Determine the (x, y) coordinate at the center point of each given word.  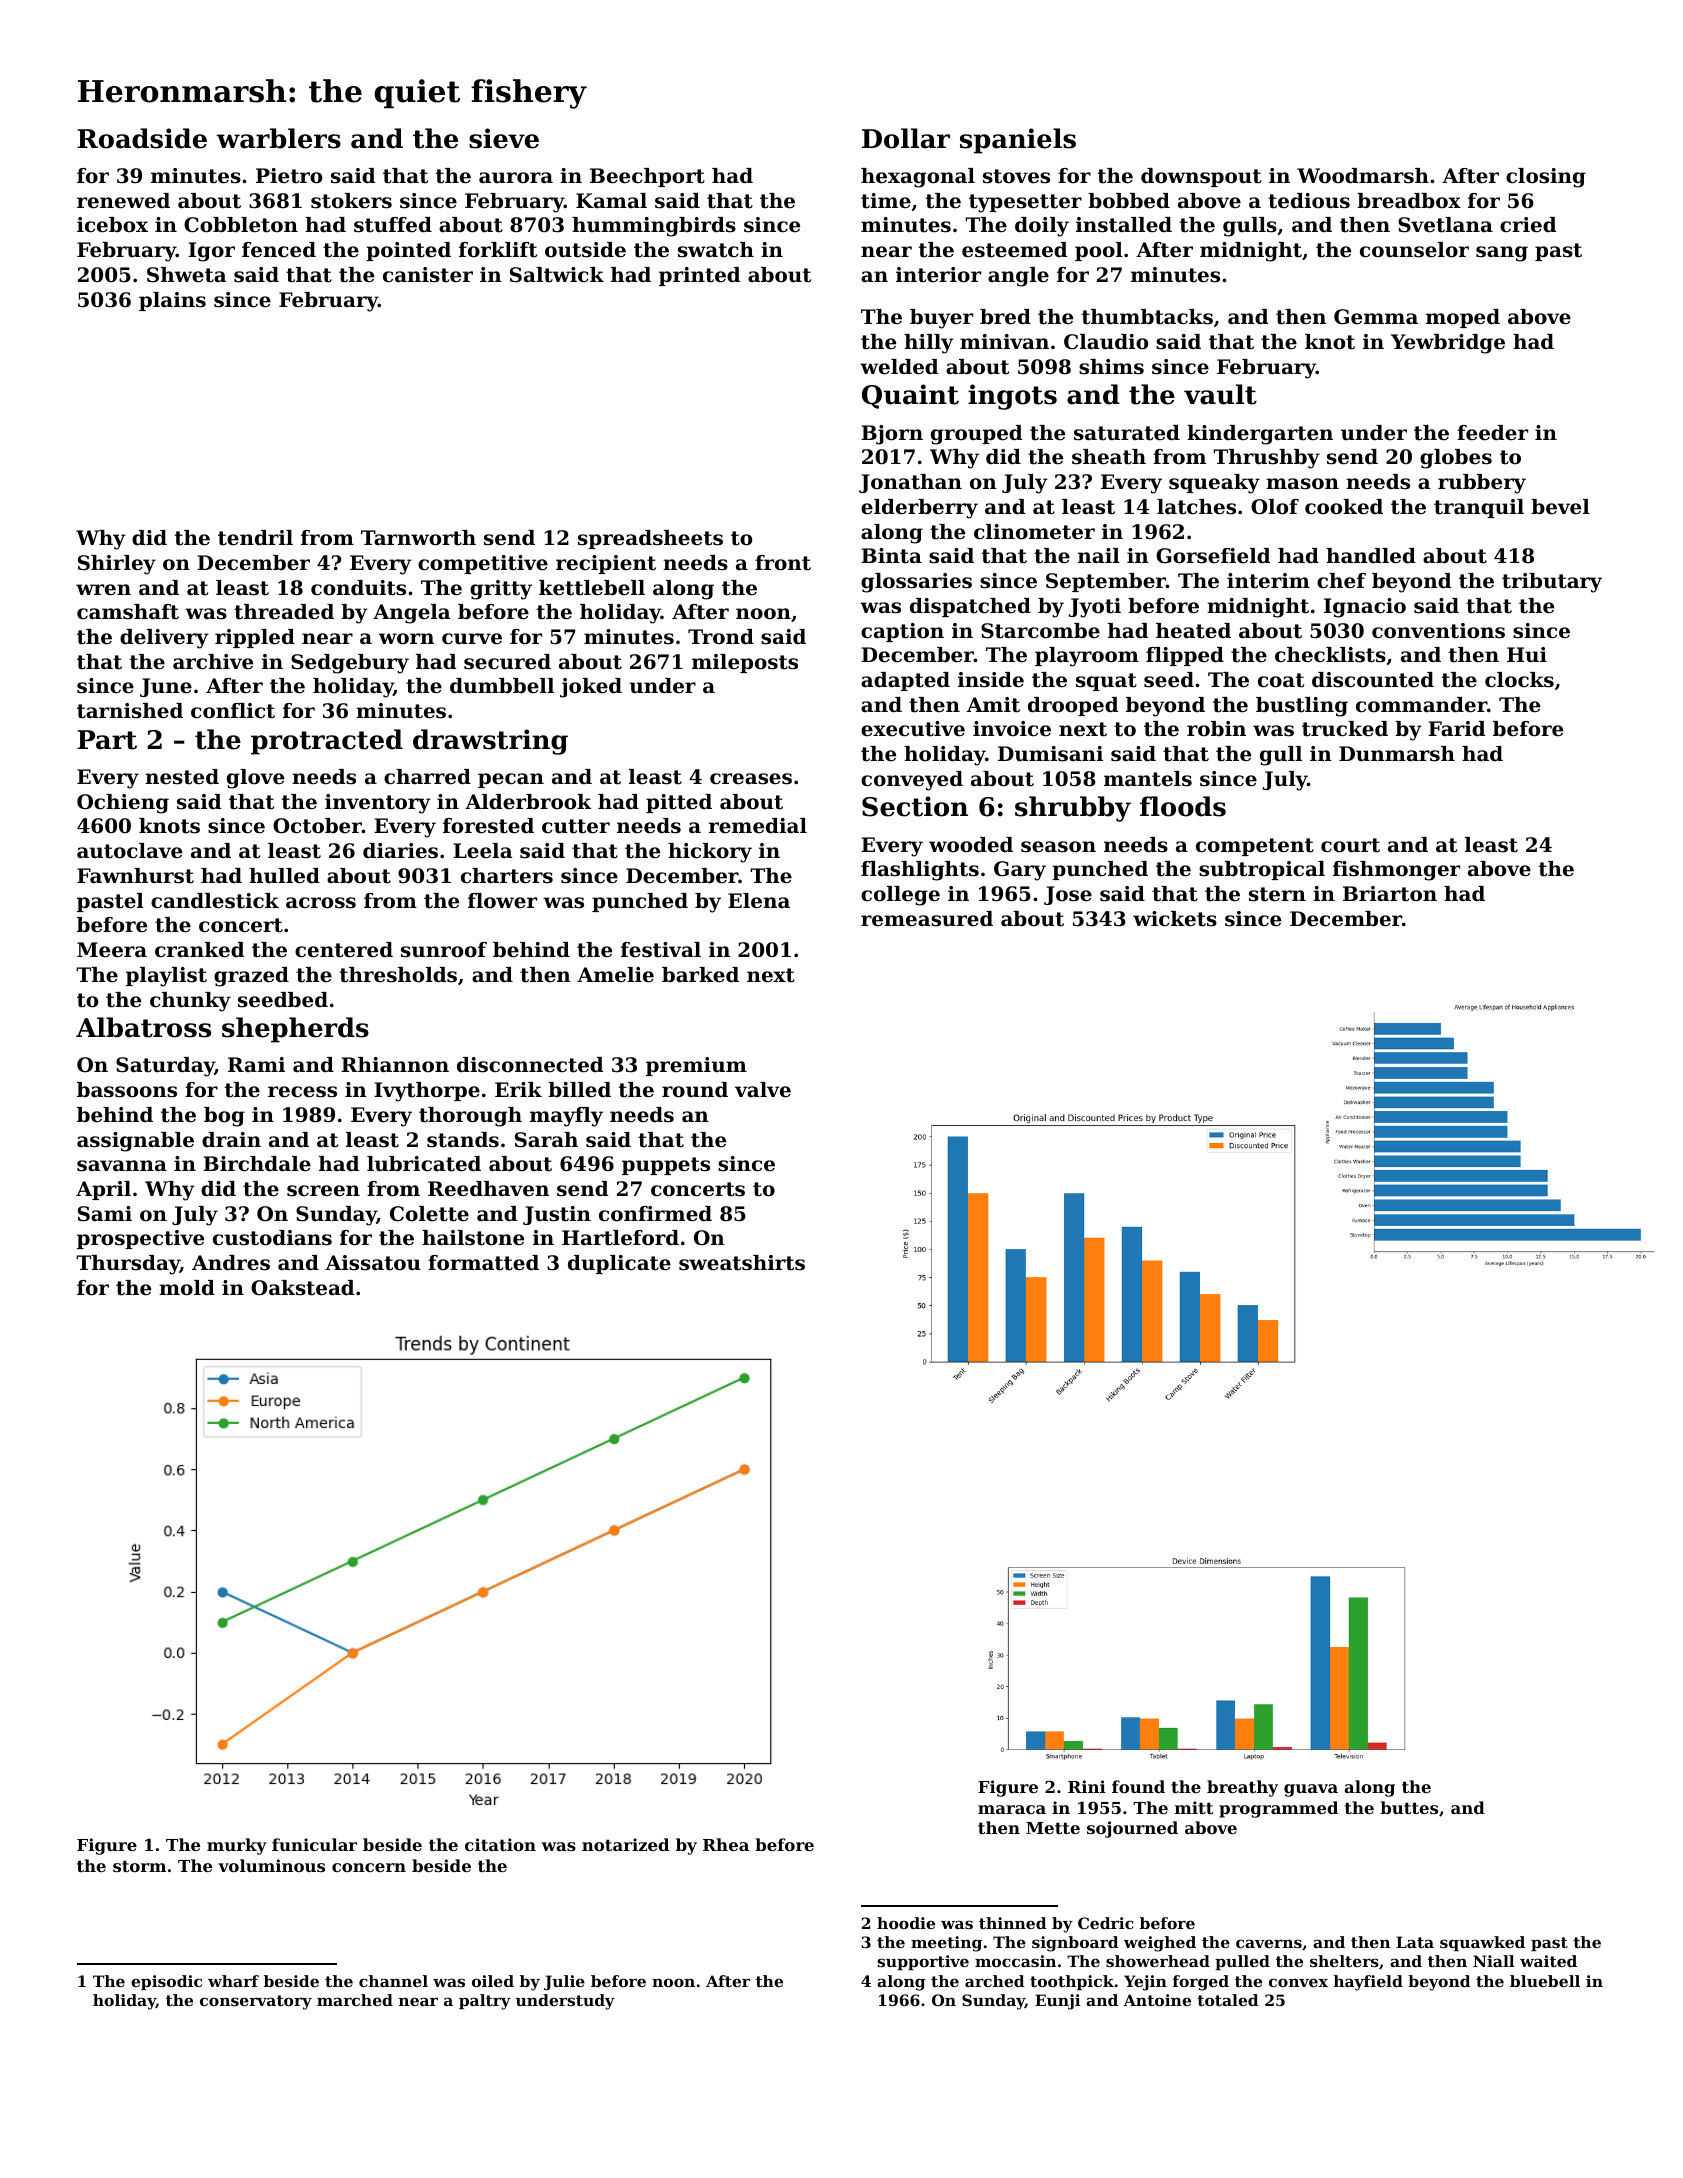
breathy (1242, 1788)
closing (1546, 178)
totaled (1227, 2000)
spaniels (1018, 141)
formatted (483, 1263)
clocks (1519, 680)
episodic (166, 1982)
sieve (504, 138)
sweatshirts (742, 1263)
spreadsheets (650, 539)
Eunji (1058, 2002)
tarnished (130, 711)
